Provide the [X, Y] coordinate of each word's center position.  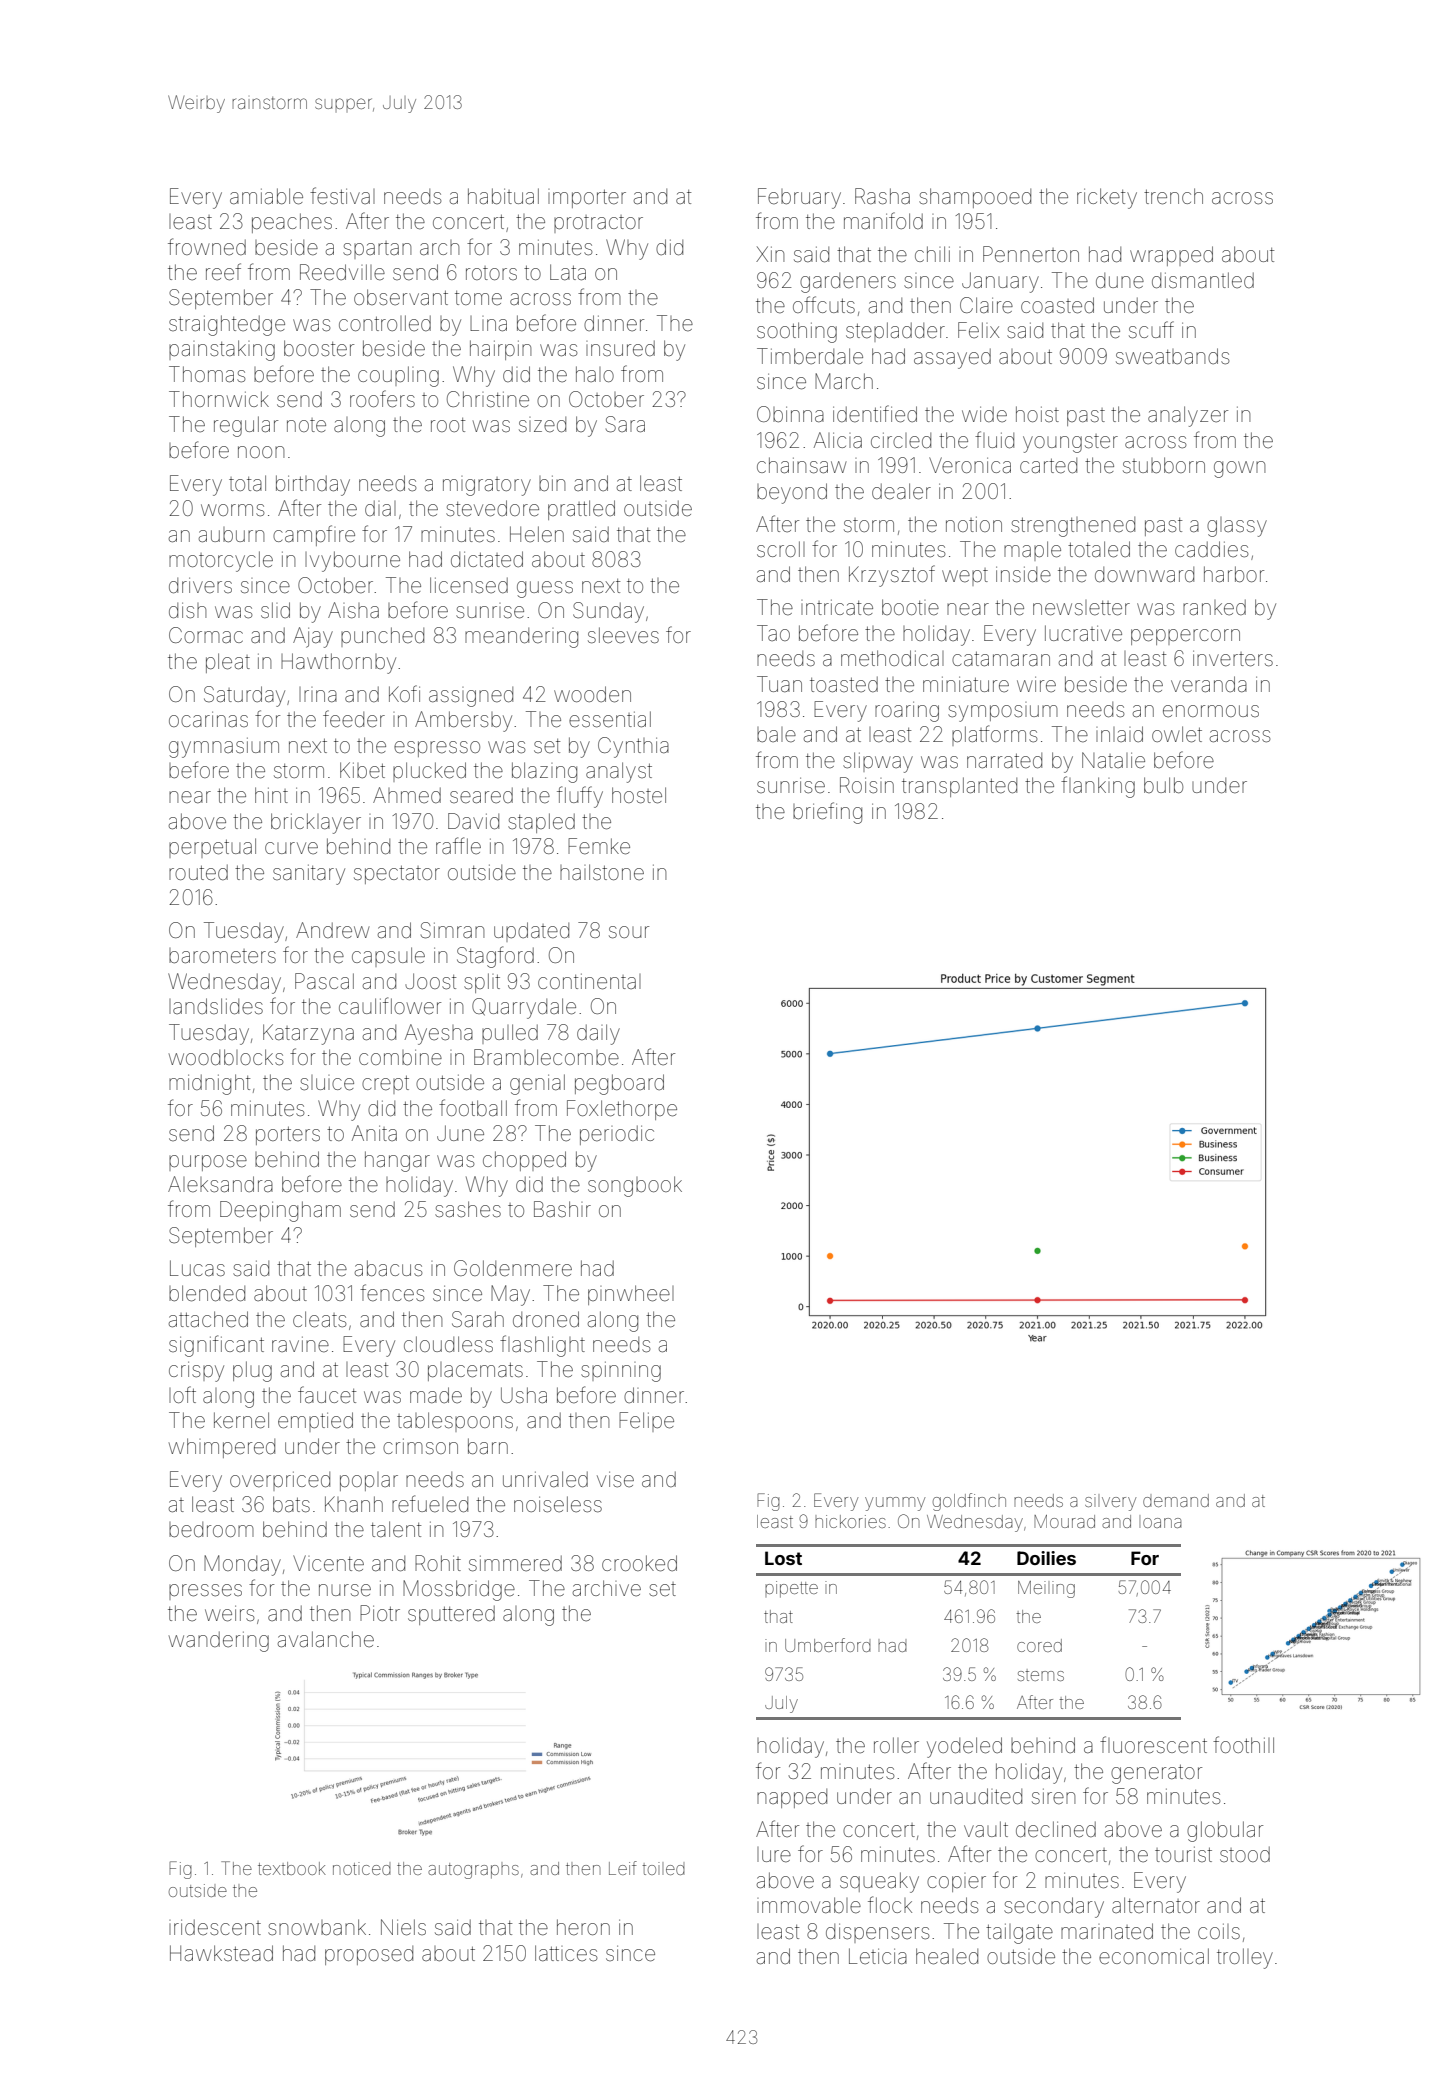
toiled [663, 1868]
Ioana [1160, 1521]
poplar [369, 1481]
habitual [503, 196]
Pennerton [1031, 254]
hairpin [500, 350]
